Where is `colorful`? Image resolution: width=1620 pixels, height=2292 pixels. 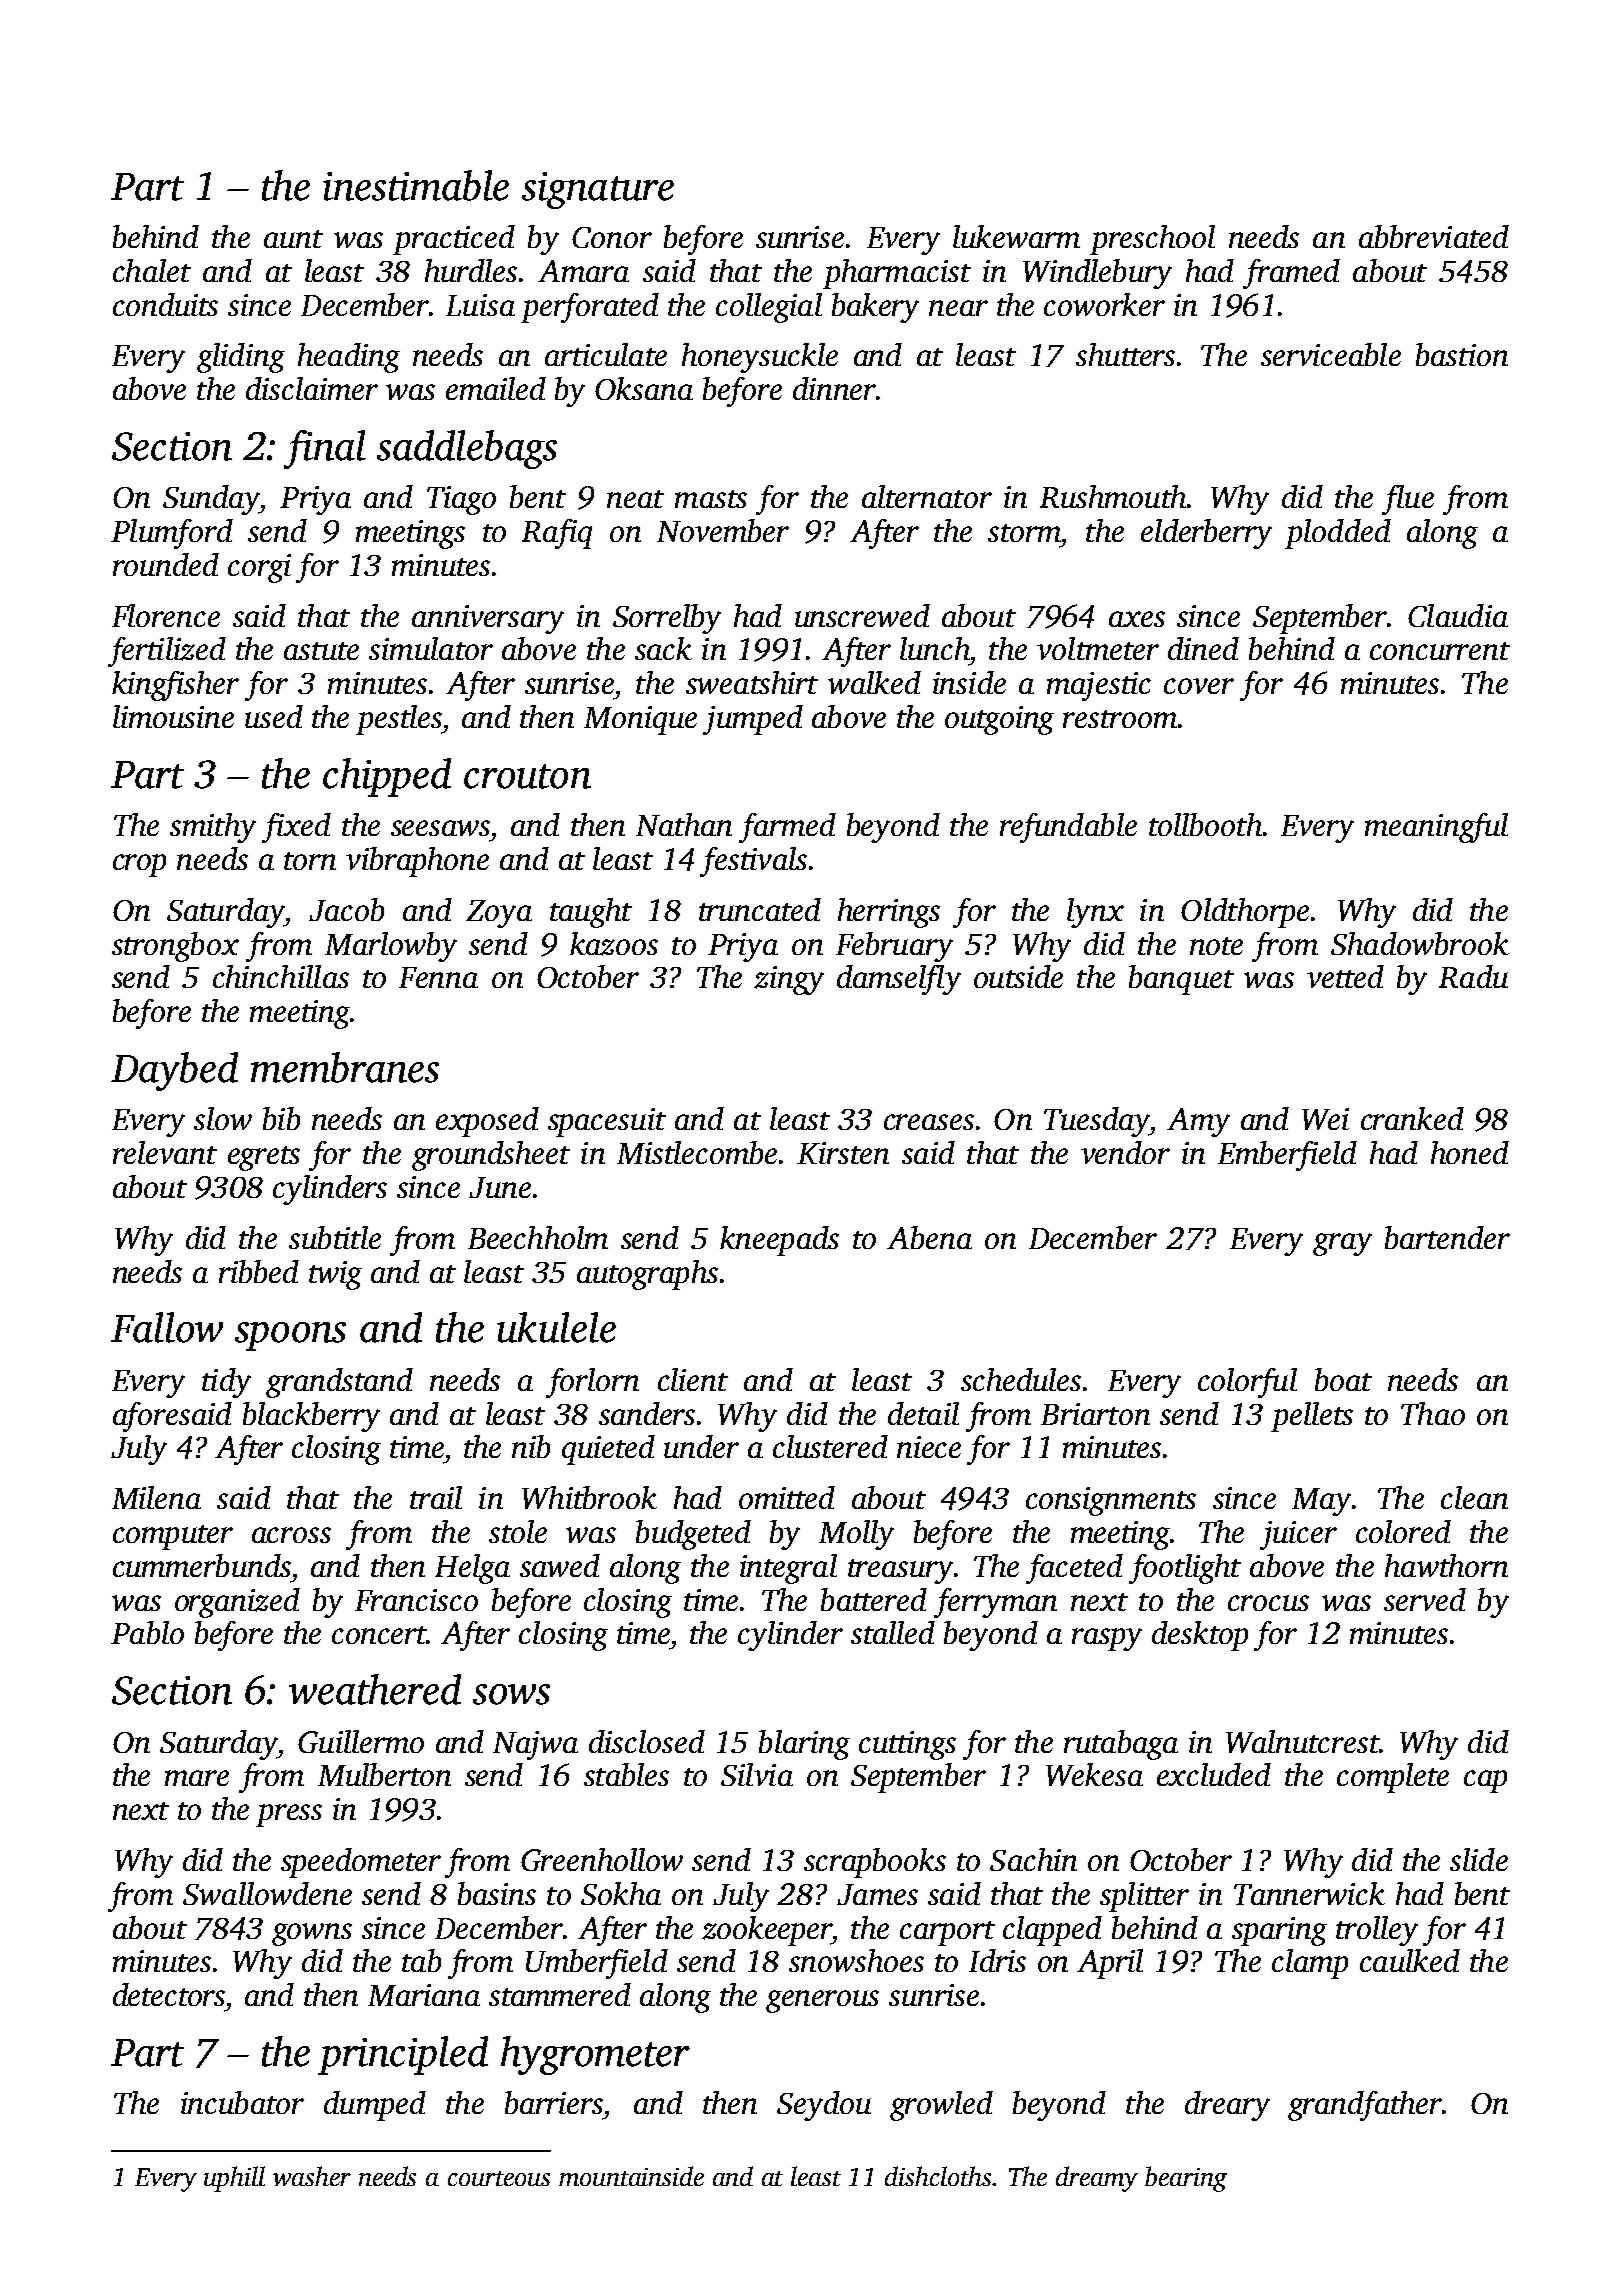
colorful is located at coordinates (1247, 1383).
